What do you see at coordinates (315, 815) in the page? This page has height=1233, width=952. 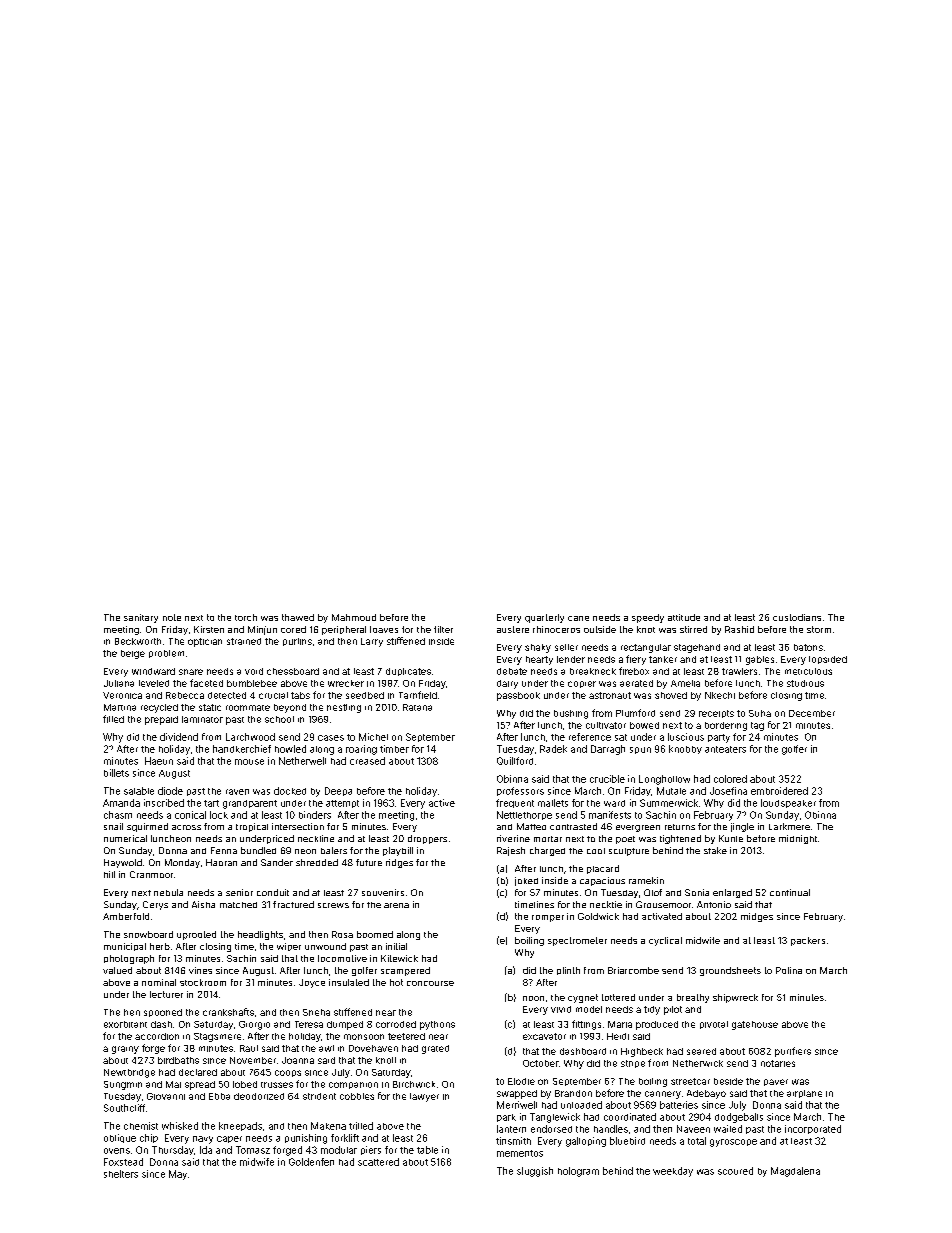 I see `binders` at bounding box center [315, 815].
